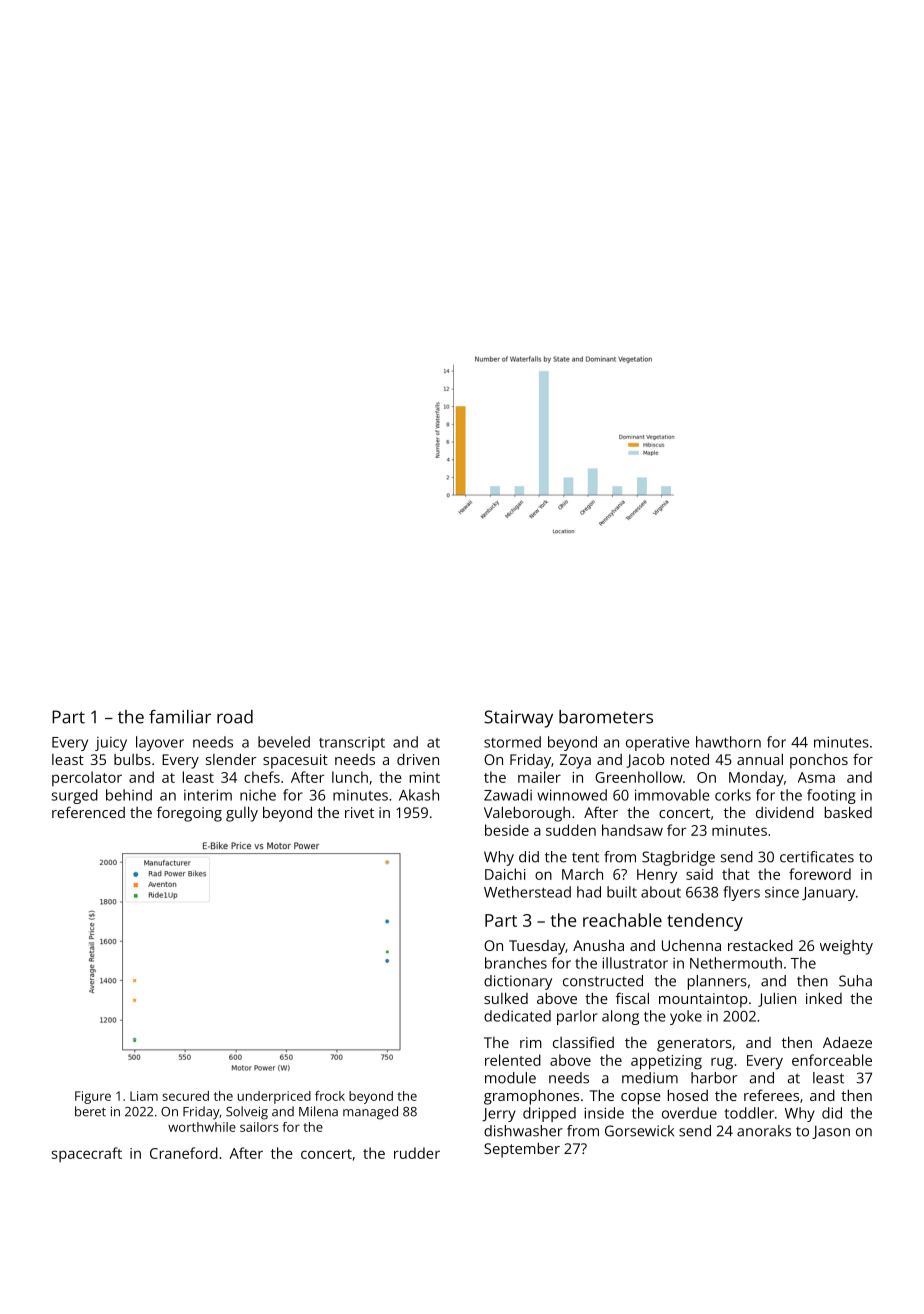 The width and height of the screenshot is (924, 1314). What do you see at coordinates (352, 744) in the screenshot?
I see `transcript` at bounding box center [352, 744].
